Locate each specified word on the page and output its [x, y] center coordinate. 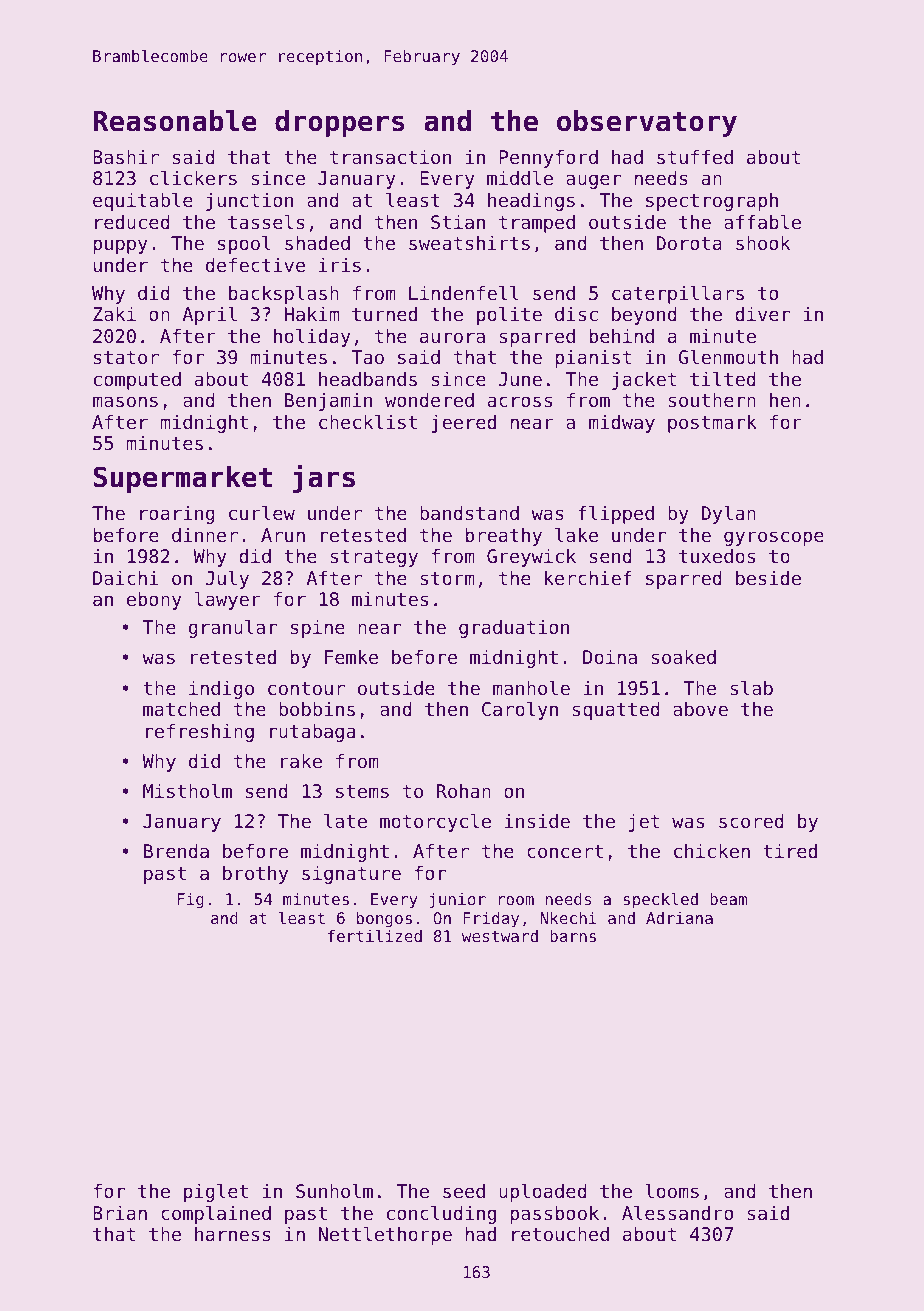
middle [520, 177]
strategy [374, 558]
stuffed [695, 157]
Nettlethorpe [385, 1235]
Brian [120, 1213]
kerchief [588, 578]
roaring [177, 515]
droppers [340, 123]
